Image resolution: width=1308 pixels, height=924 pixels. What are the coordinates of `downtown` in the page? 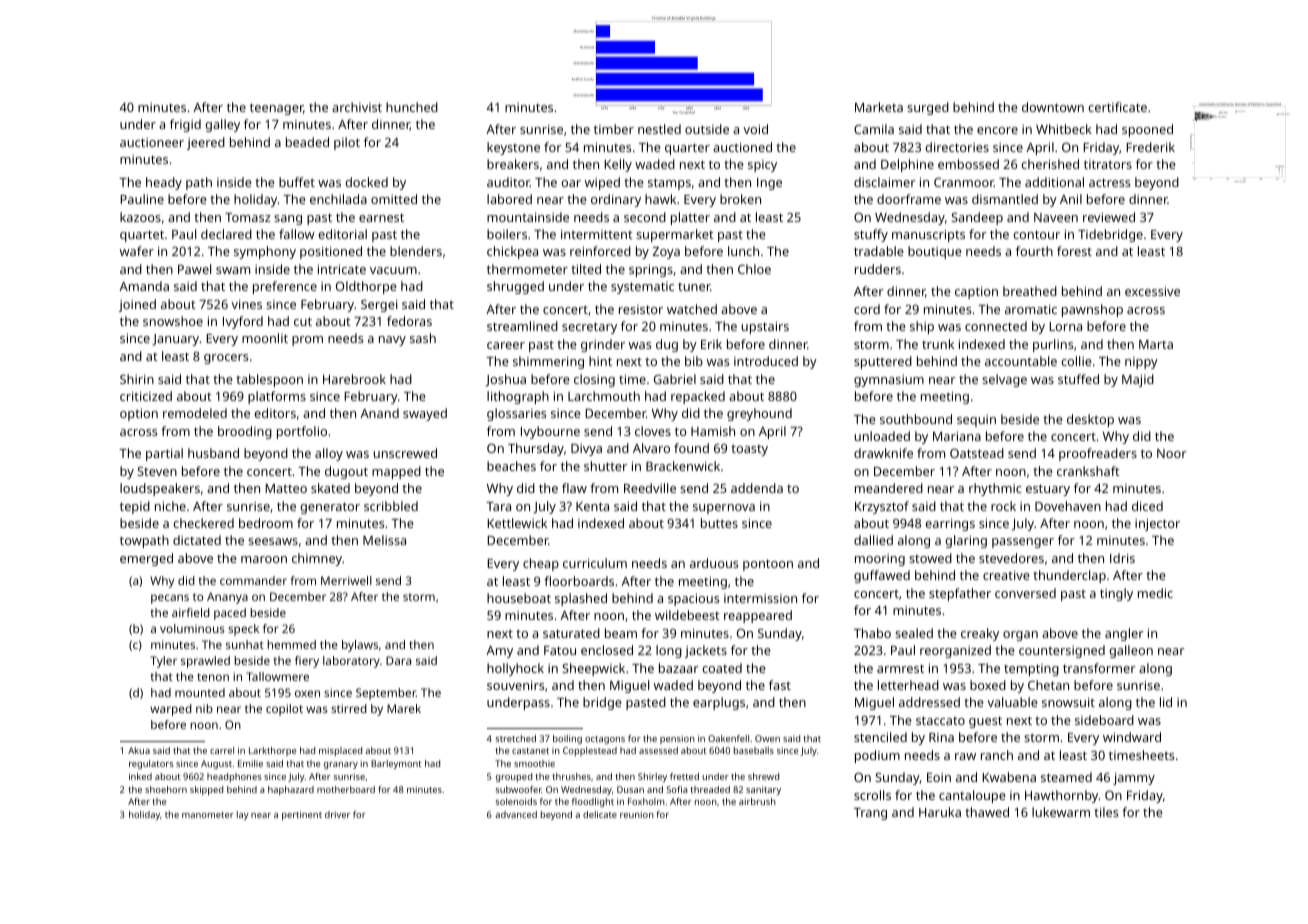 It's located at (1053, 107).
